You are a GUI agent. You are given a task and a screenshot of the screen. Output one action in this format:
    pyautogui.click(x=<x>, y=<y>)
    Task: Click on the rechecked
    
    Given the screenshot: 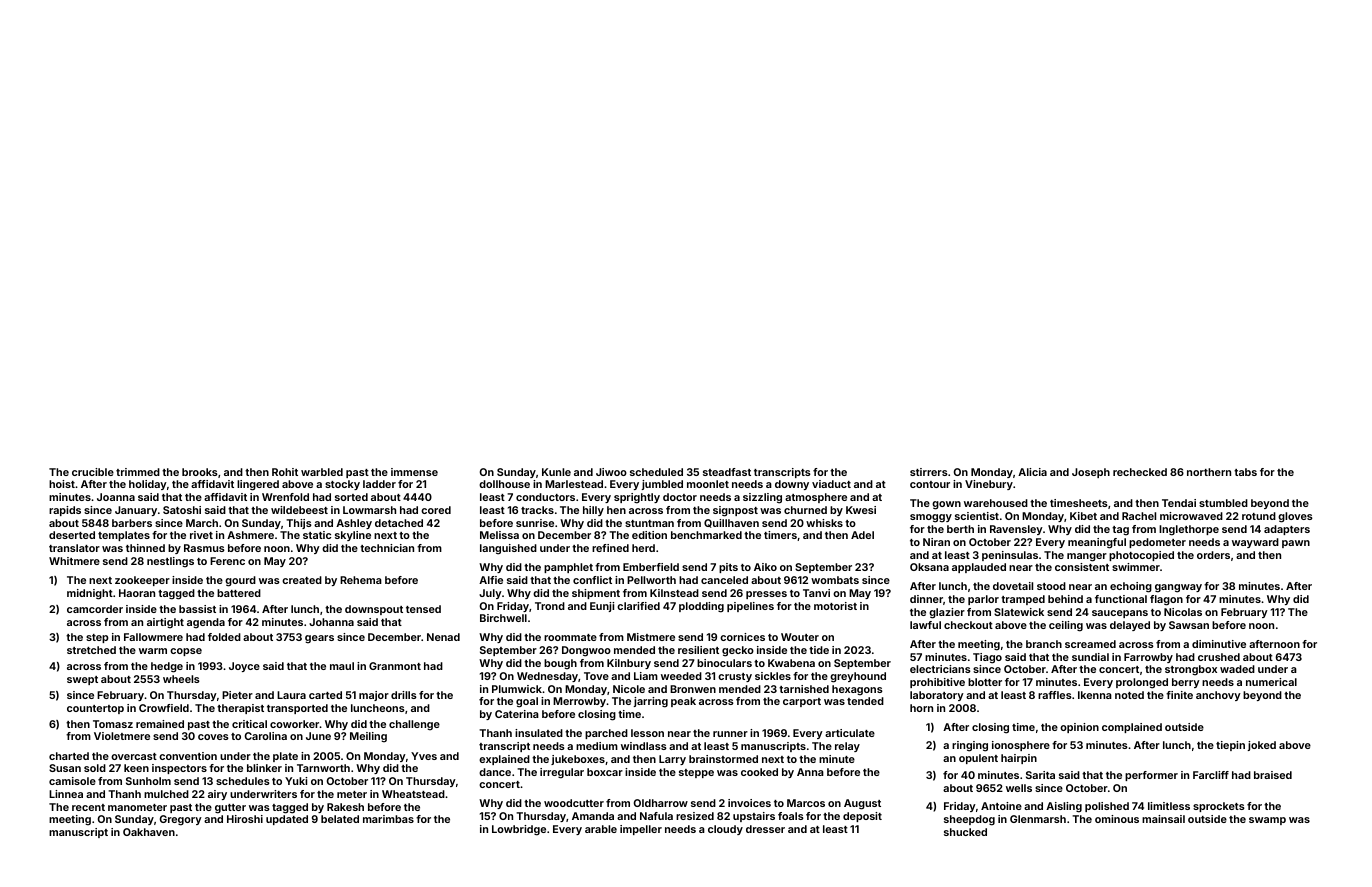 What is the action you would take?
    pyautogui.click(x=1140, y=472)
